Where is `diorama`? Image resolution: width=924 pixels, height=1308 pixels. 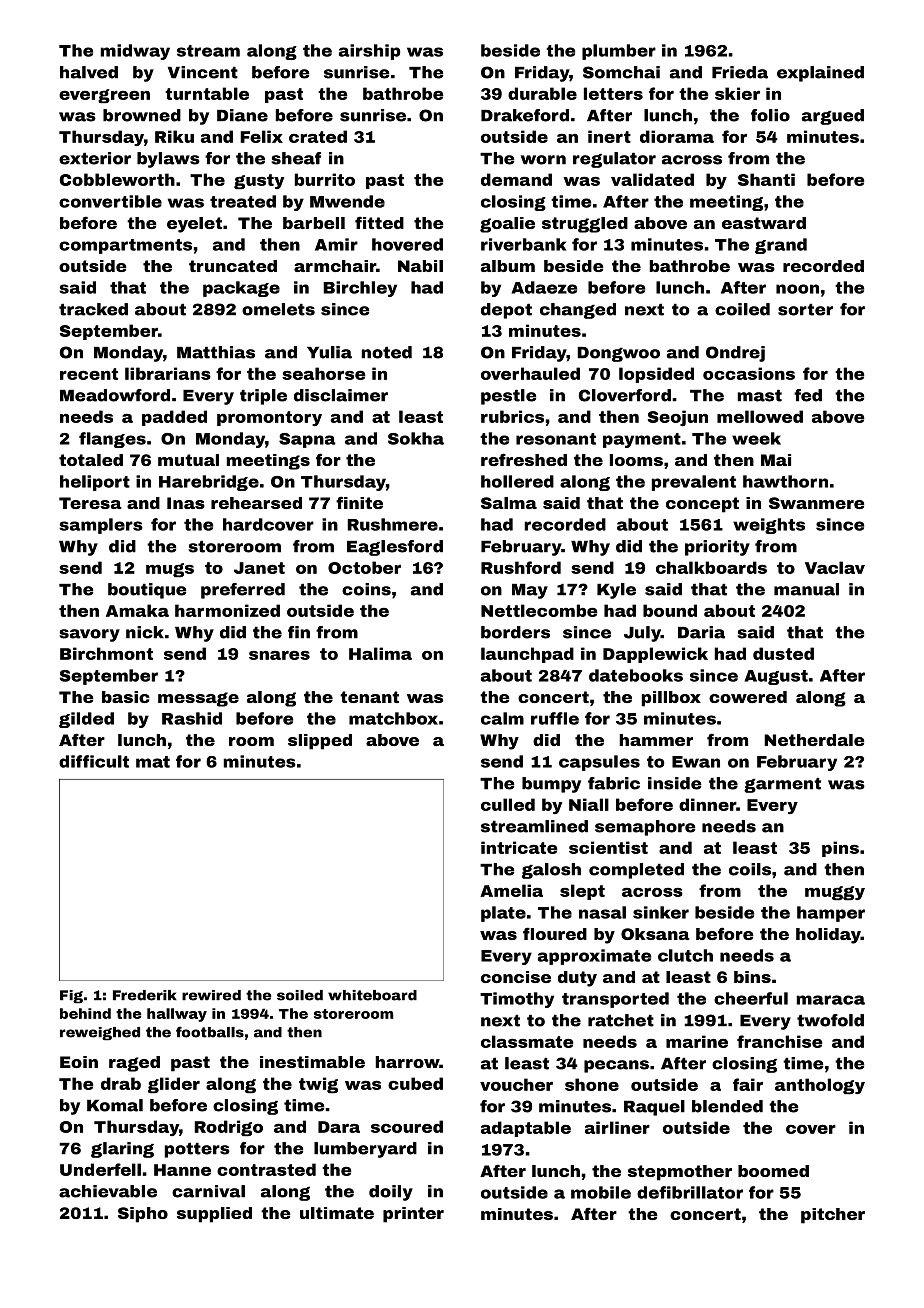 diorama is located at coordinates (677, 136).
